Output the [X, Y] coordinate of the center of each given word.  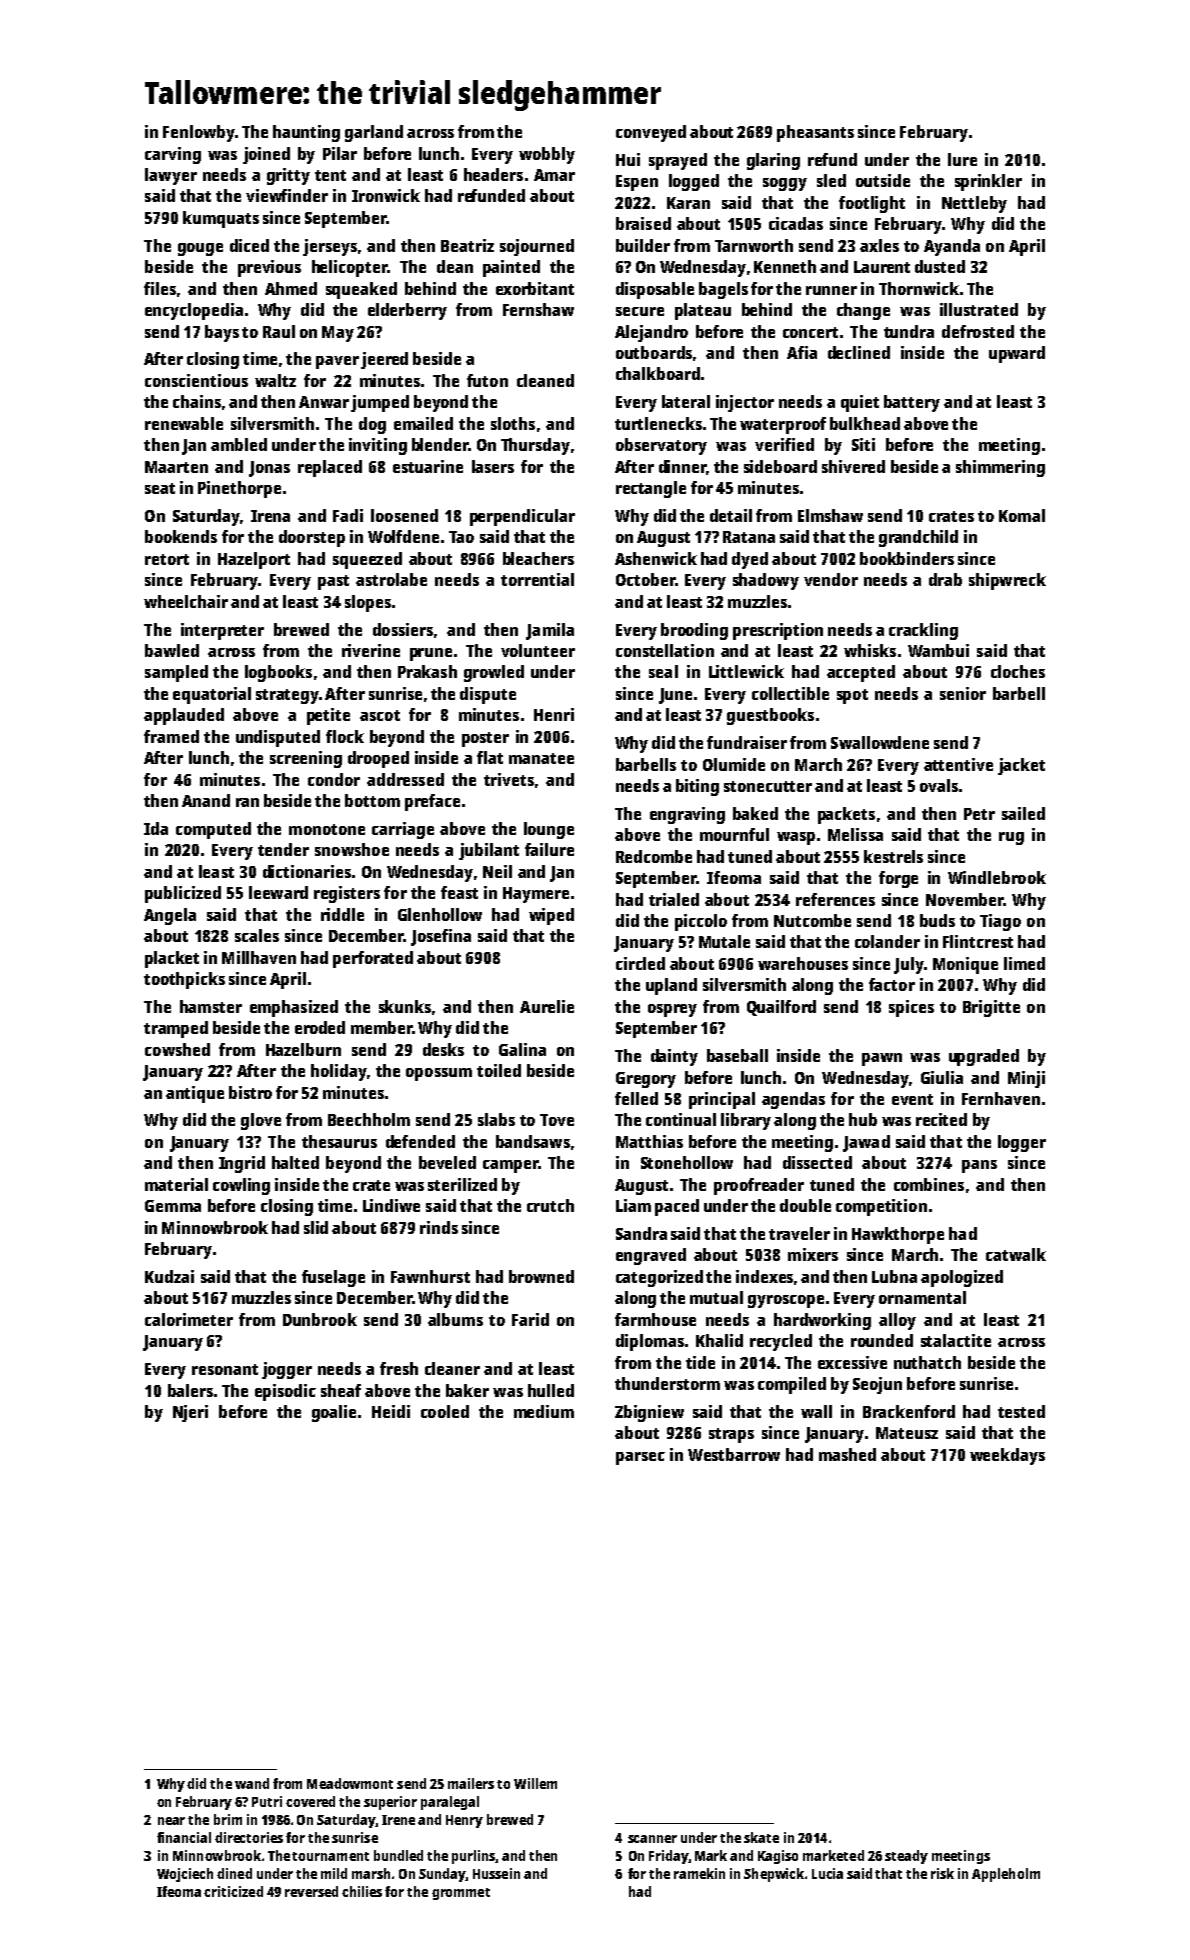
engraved [651, 1256]
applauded [184, 716]
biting [697, 787]
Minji [1026, 1079]
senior [963, 693]
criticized [233, 1891]
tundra [909, 331]
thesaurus [339, 1141]
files [160, 288]
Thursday [535, 446]
